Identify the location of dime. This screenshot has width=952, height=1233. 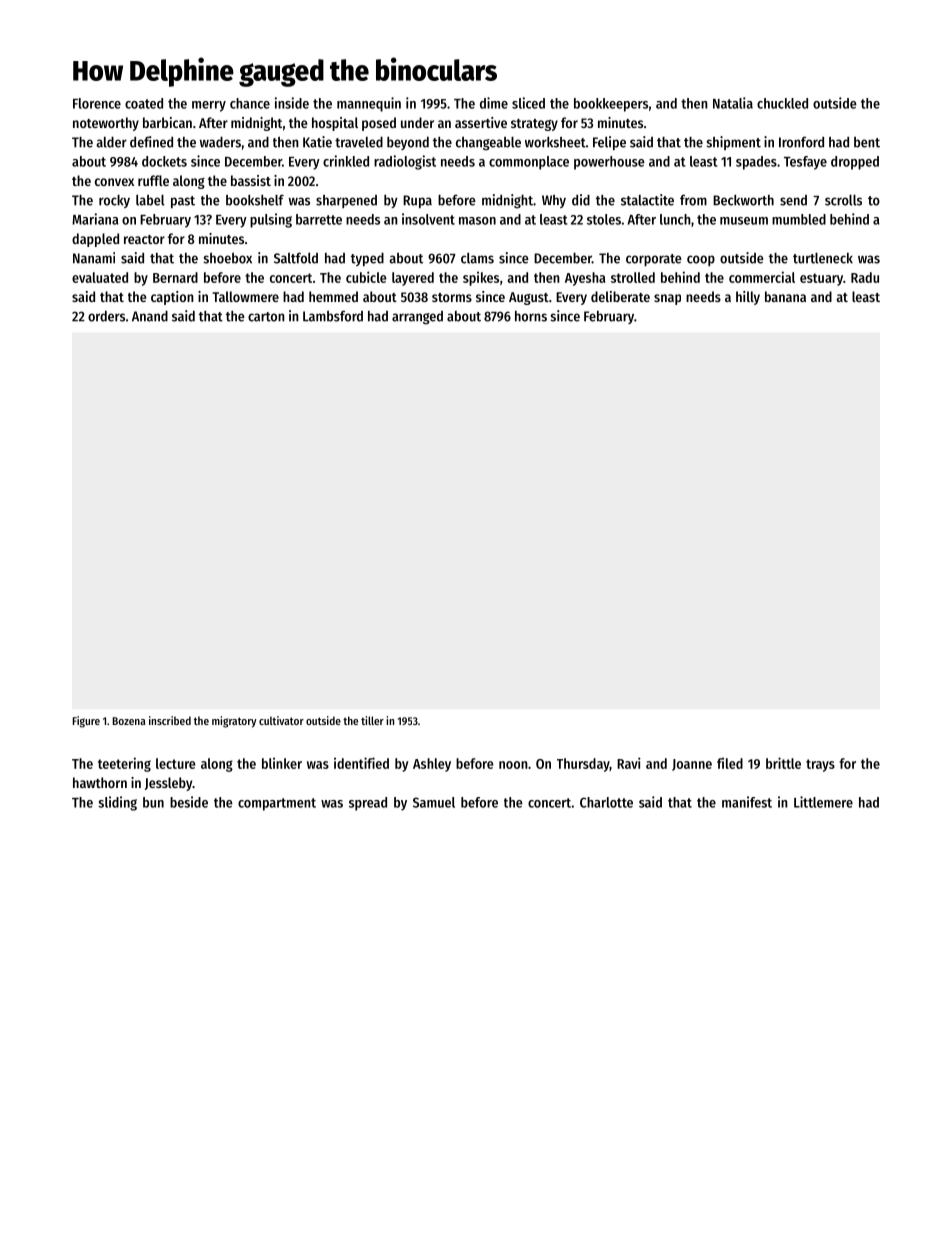
(494, 103).
